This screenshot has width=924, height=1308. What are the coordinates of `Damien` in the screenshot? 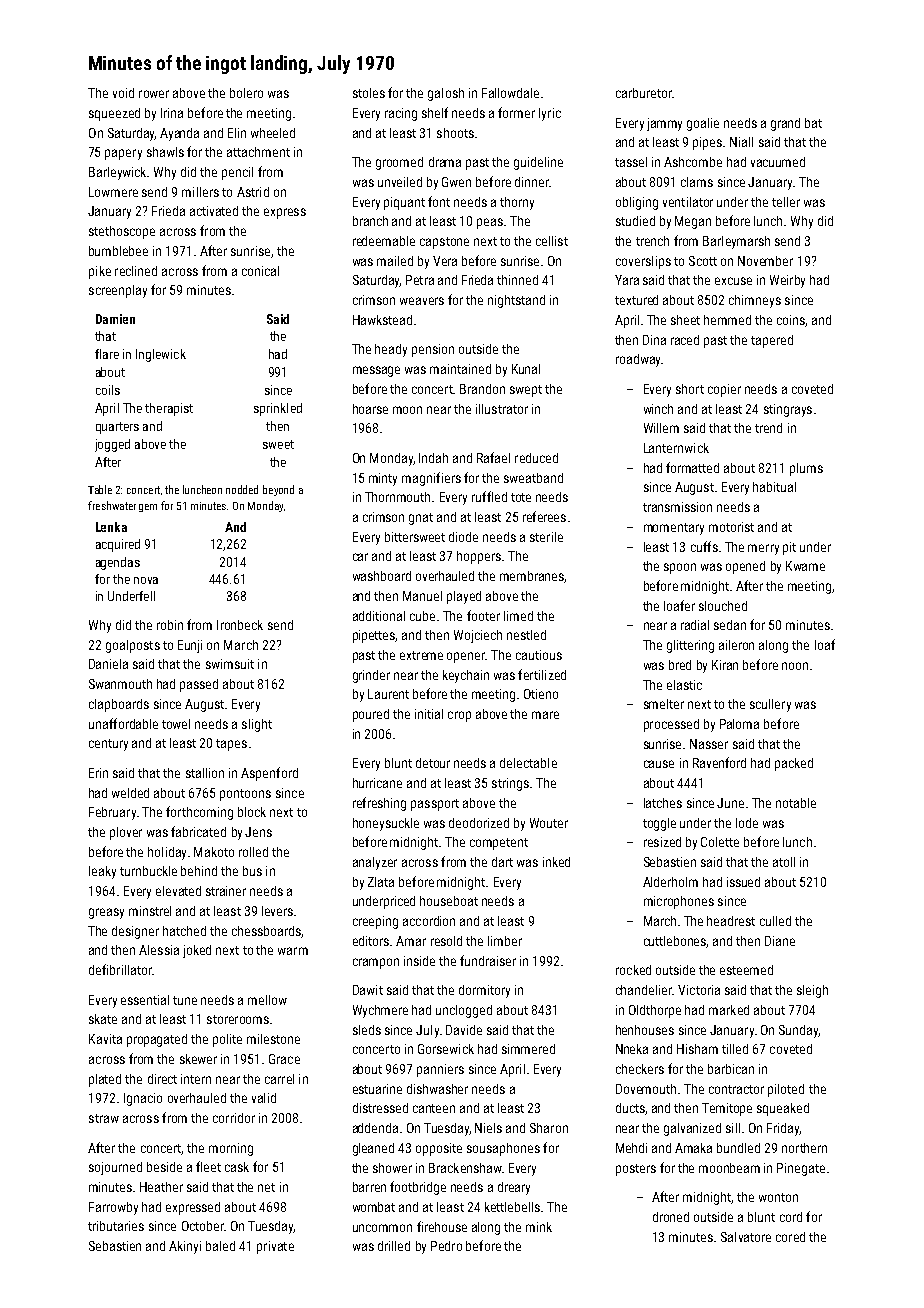 It's located at (115, 319).
